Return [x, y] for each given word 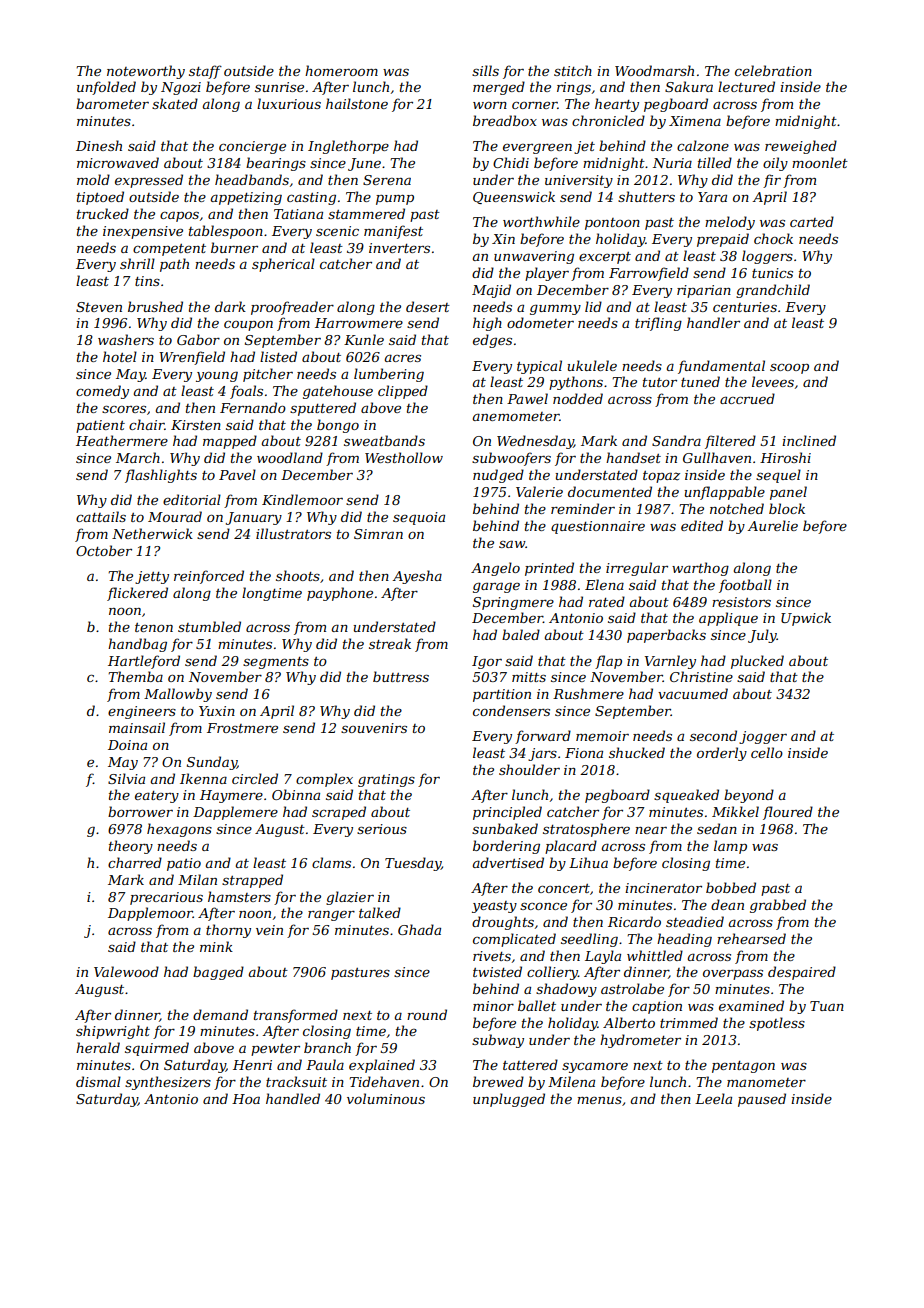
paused [762, 1100]
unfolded [106, 88]
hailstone [357, 103]
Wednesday [535, 442]
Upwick [806, 619]
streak [390, 643]
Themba [135, 676]
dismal [98, 1081]
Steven [99, 307]
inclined [809, 440]
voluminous [386, 1098]
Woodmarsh [654, 70]
